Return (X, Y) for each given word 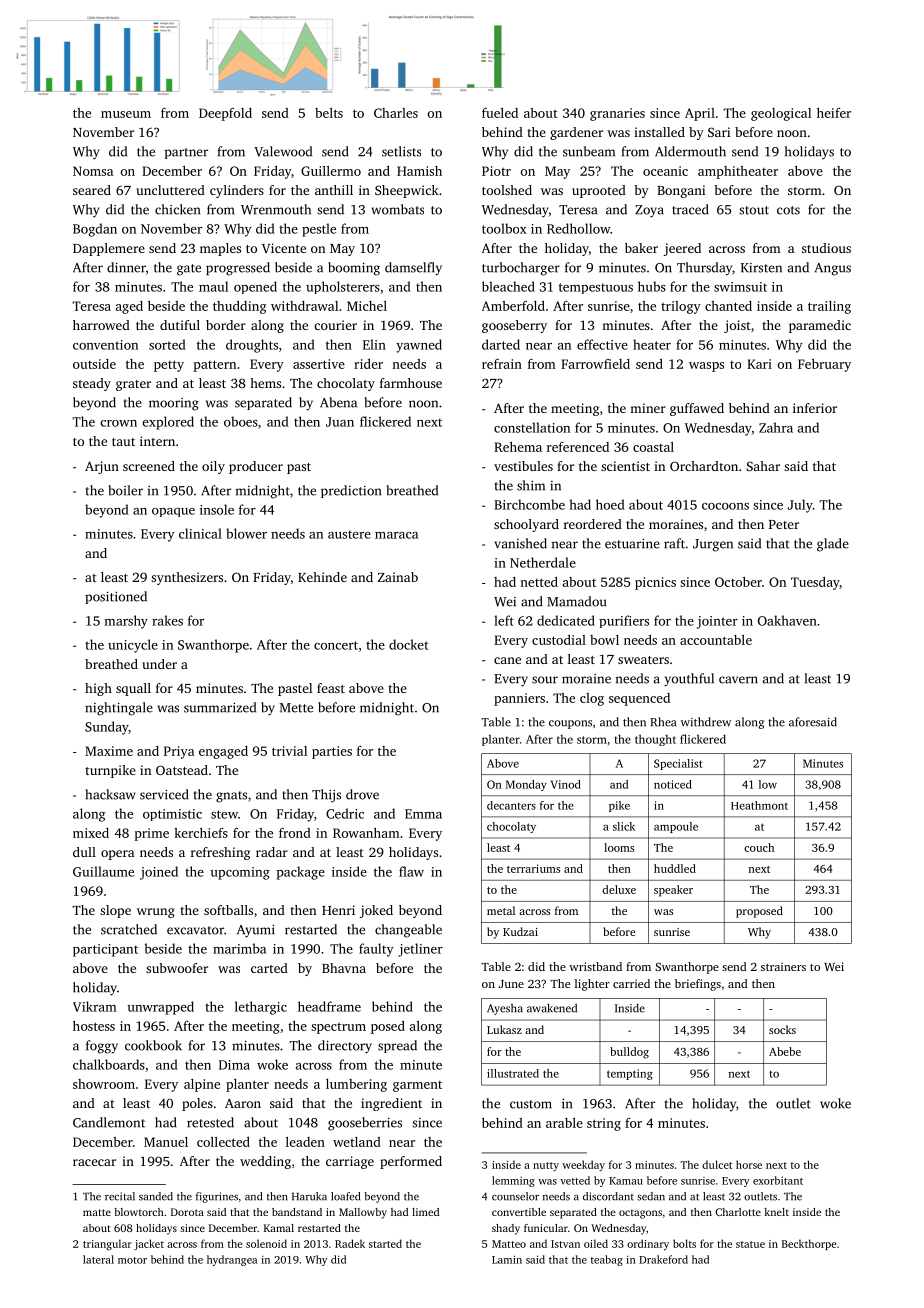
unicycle (133, 646)
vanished (520, 543)
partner (186, 153)
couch (759, 847)
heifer (834, 113)
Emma (423, 814)
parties (332, 752)
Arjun (102, 467)
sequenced (639, 699)
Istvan (565, 1244)
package (301, 873)
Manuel (166, 1142)
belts (329, 113)
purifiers (624, 621)
